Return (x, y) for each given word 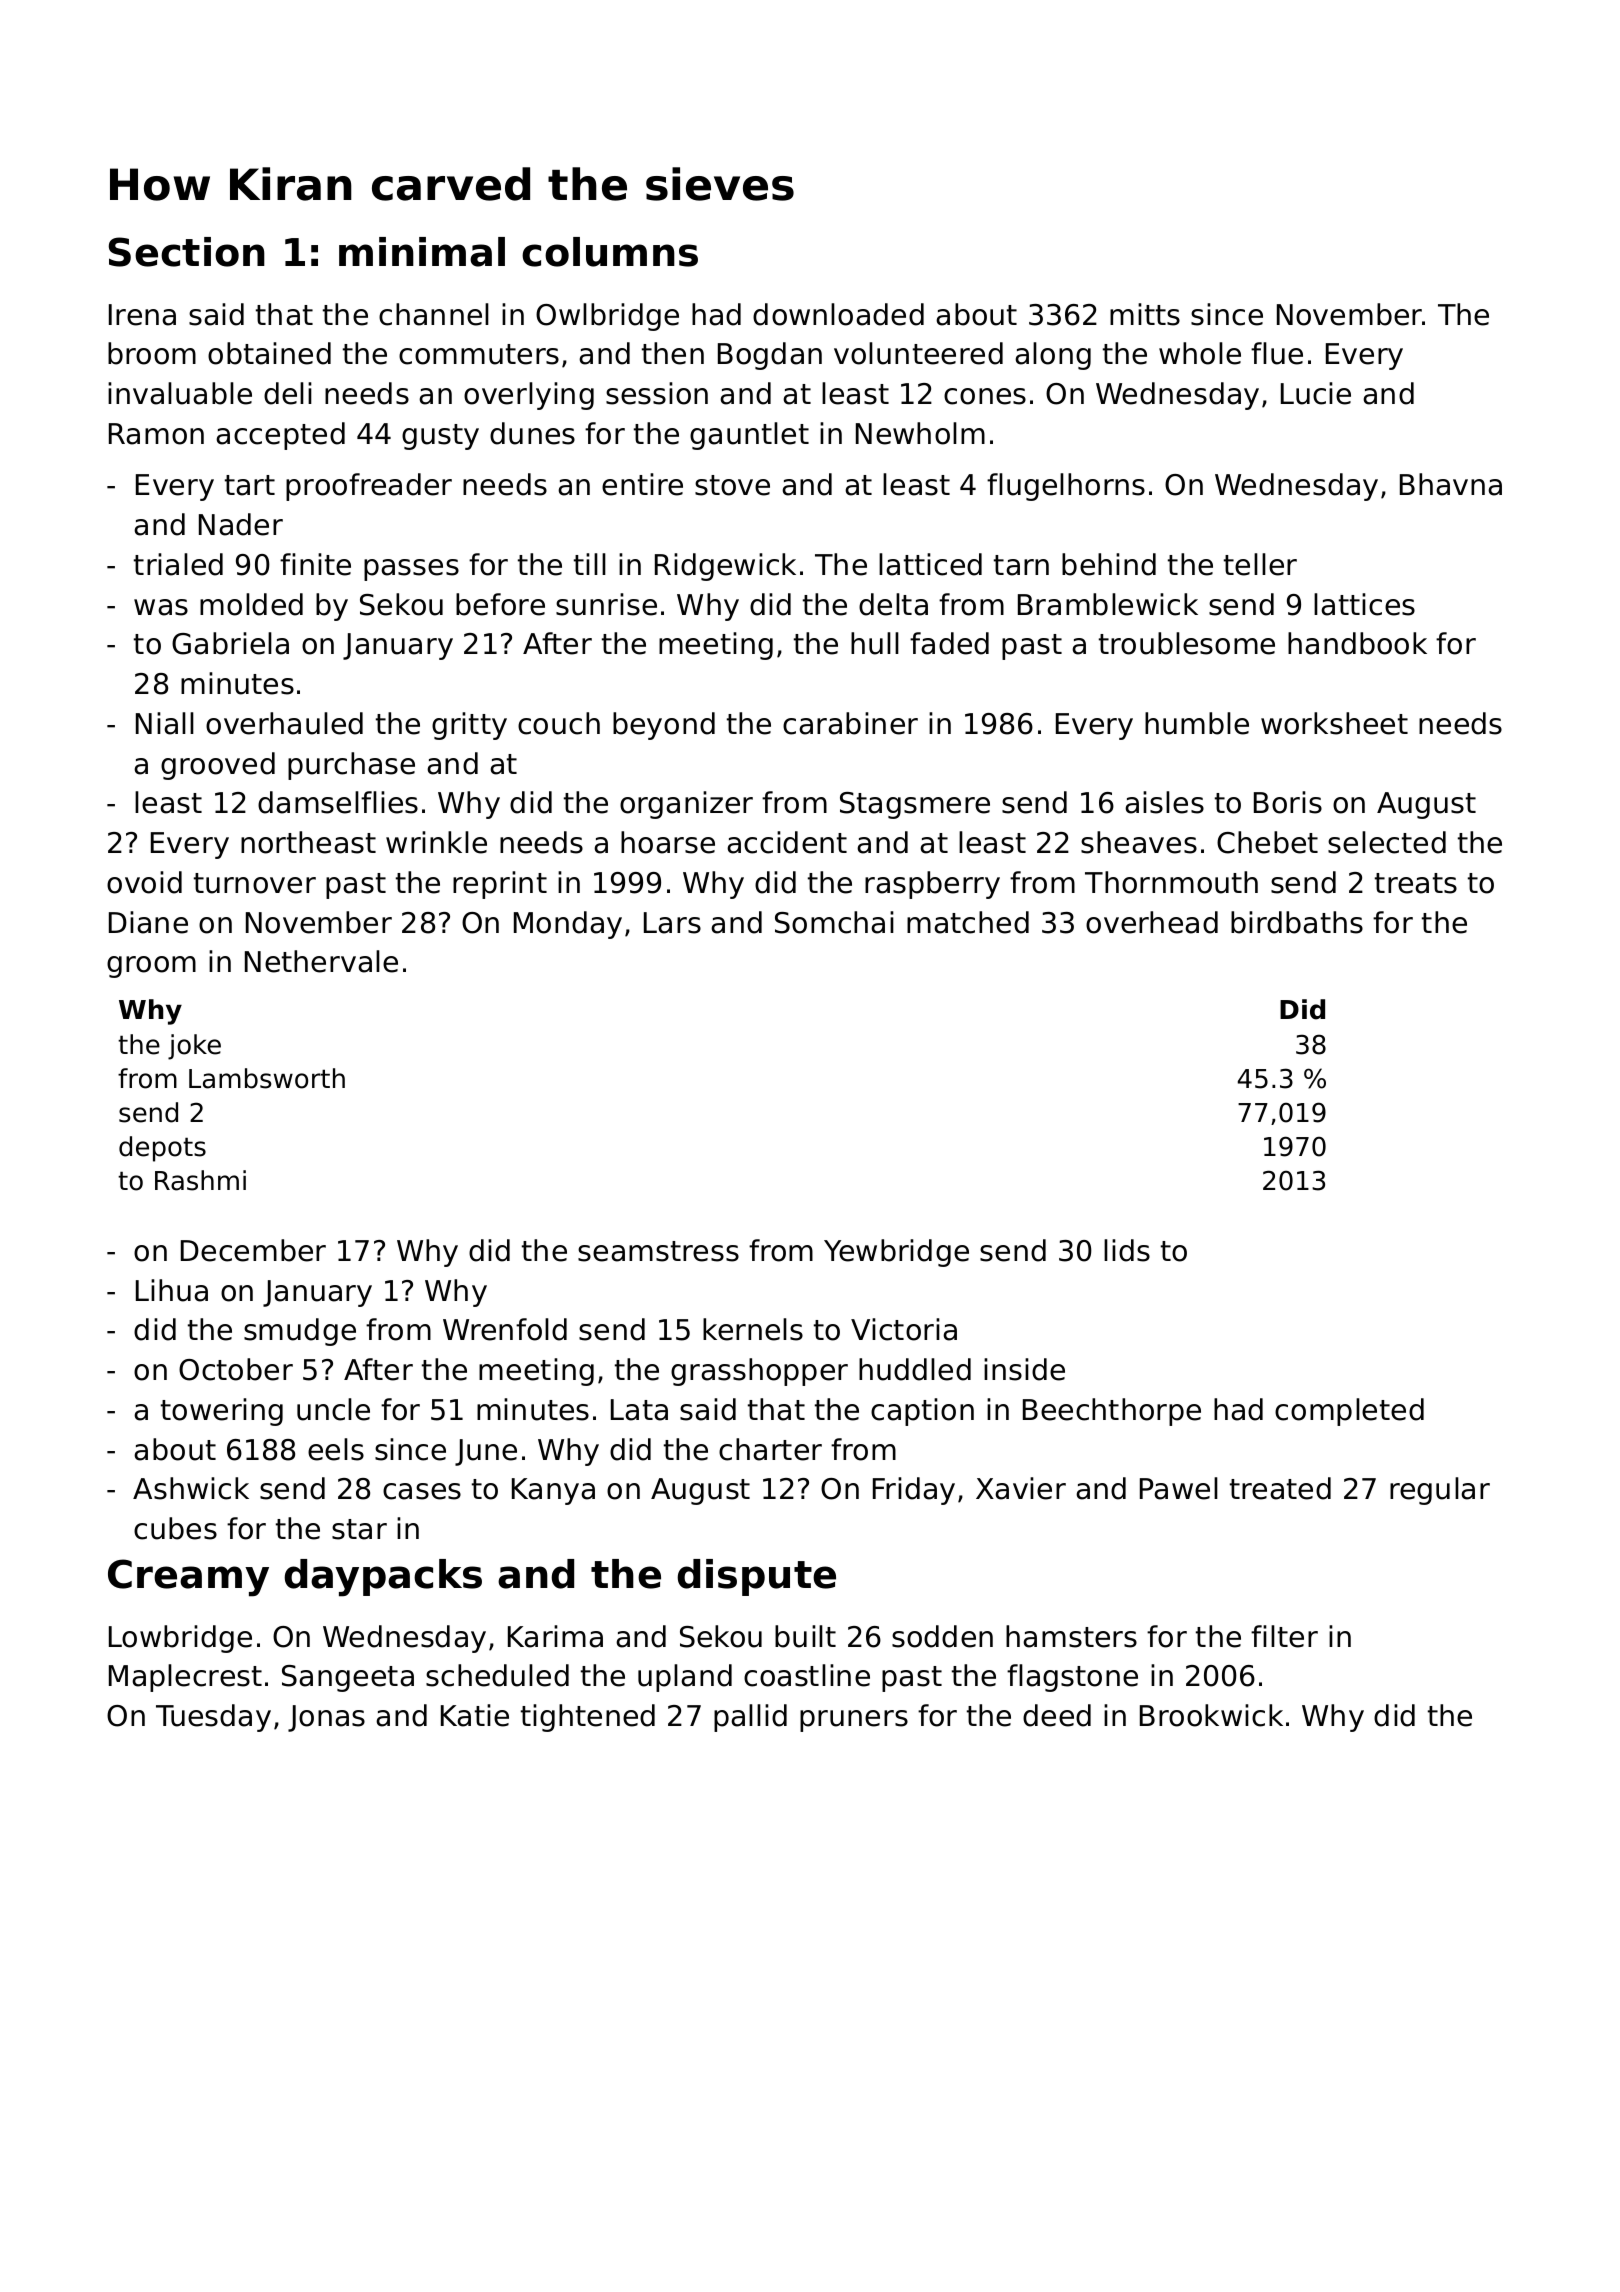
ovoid (144, 882)
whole (1200, 353)
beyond (664, 726)
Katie (475, 1715)
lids (1127, 1250)
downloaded (838, 314)
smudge (300, 1332)
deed (1057, 1715)
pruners (854, 1721)
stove (732, 485)
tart (250, 485)
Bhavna (1451, 484)
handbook (1357, 643)
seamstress (658, 1251)
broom (152, 353)
